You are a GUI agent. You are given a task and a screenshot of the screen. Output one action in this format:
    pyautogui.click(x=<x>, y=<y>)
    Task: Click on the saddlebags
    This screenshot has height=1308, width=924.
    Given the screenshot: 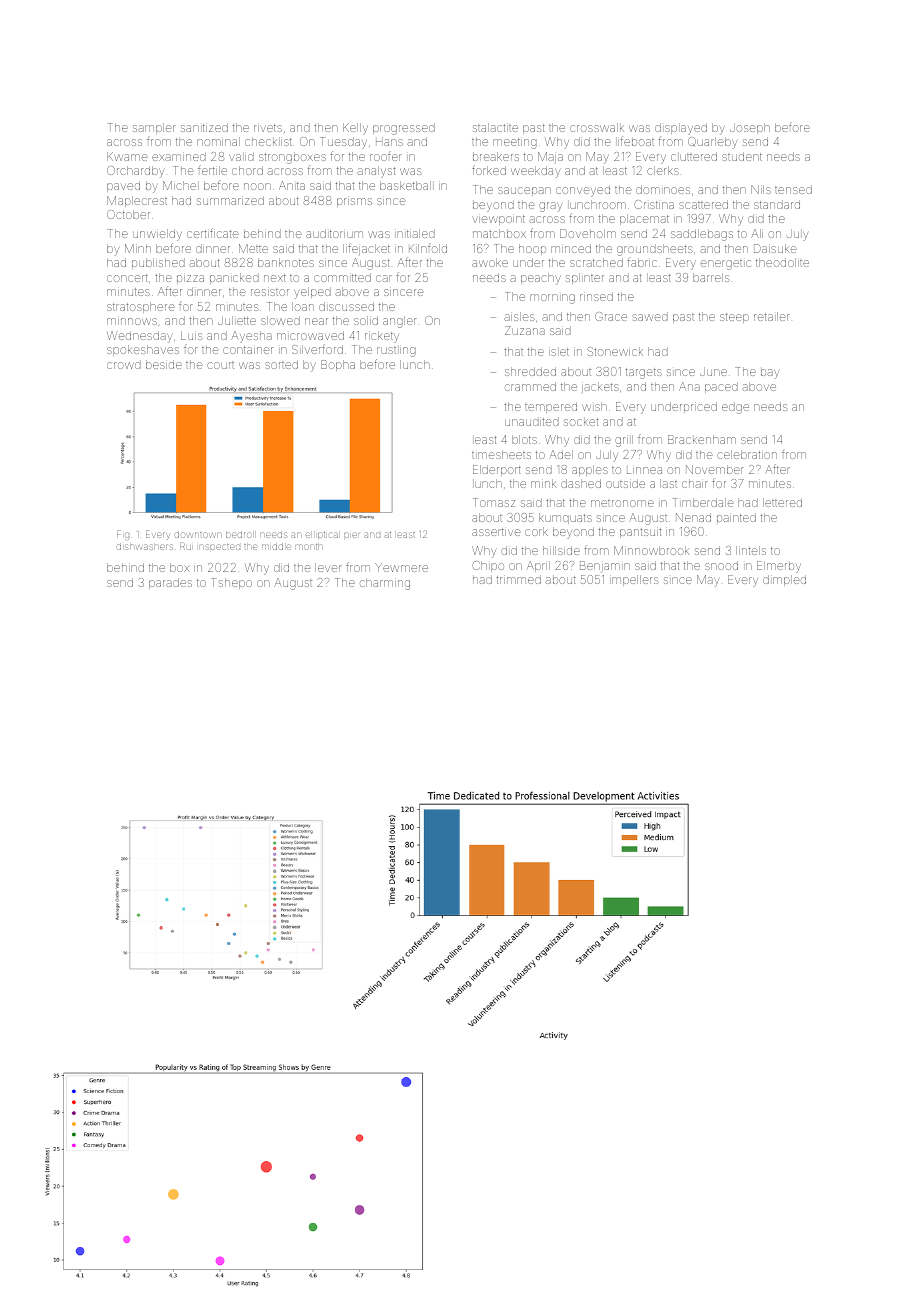 What is the action you would take?
    pyautogui.click(x=702, y=235)
